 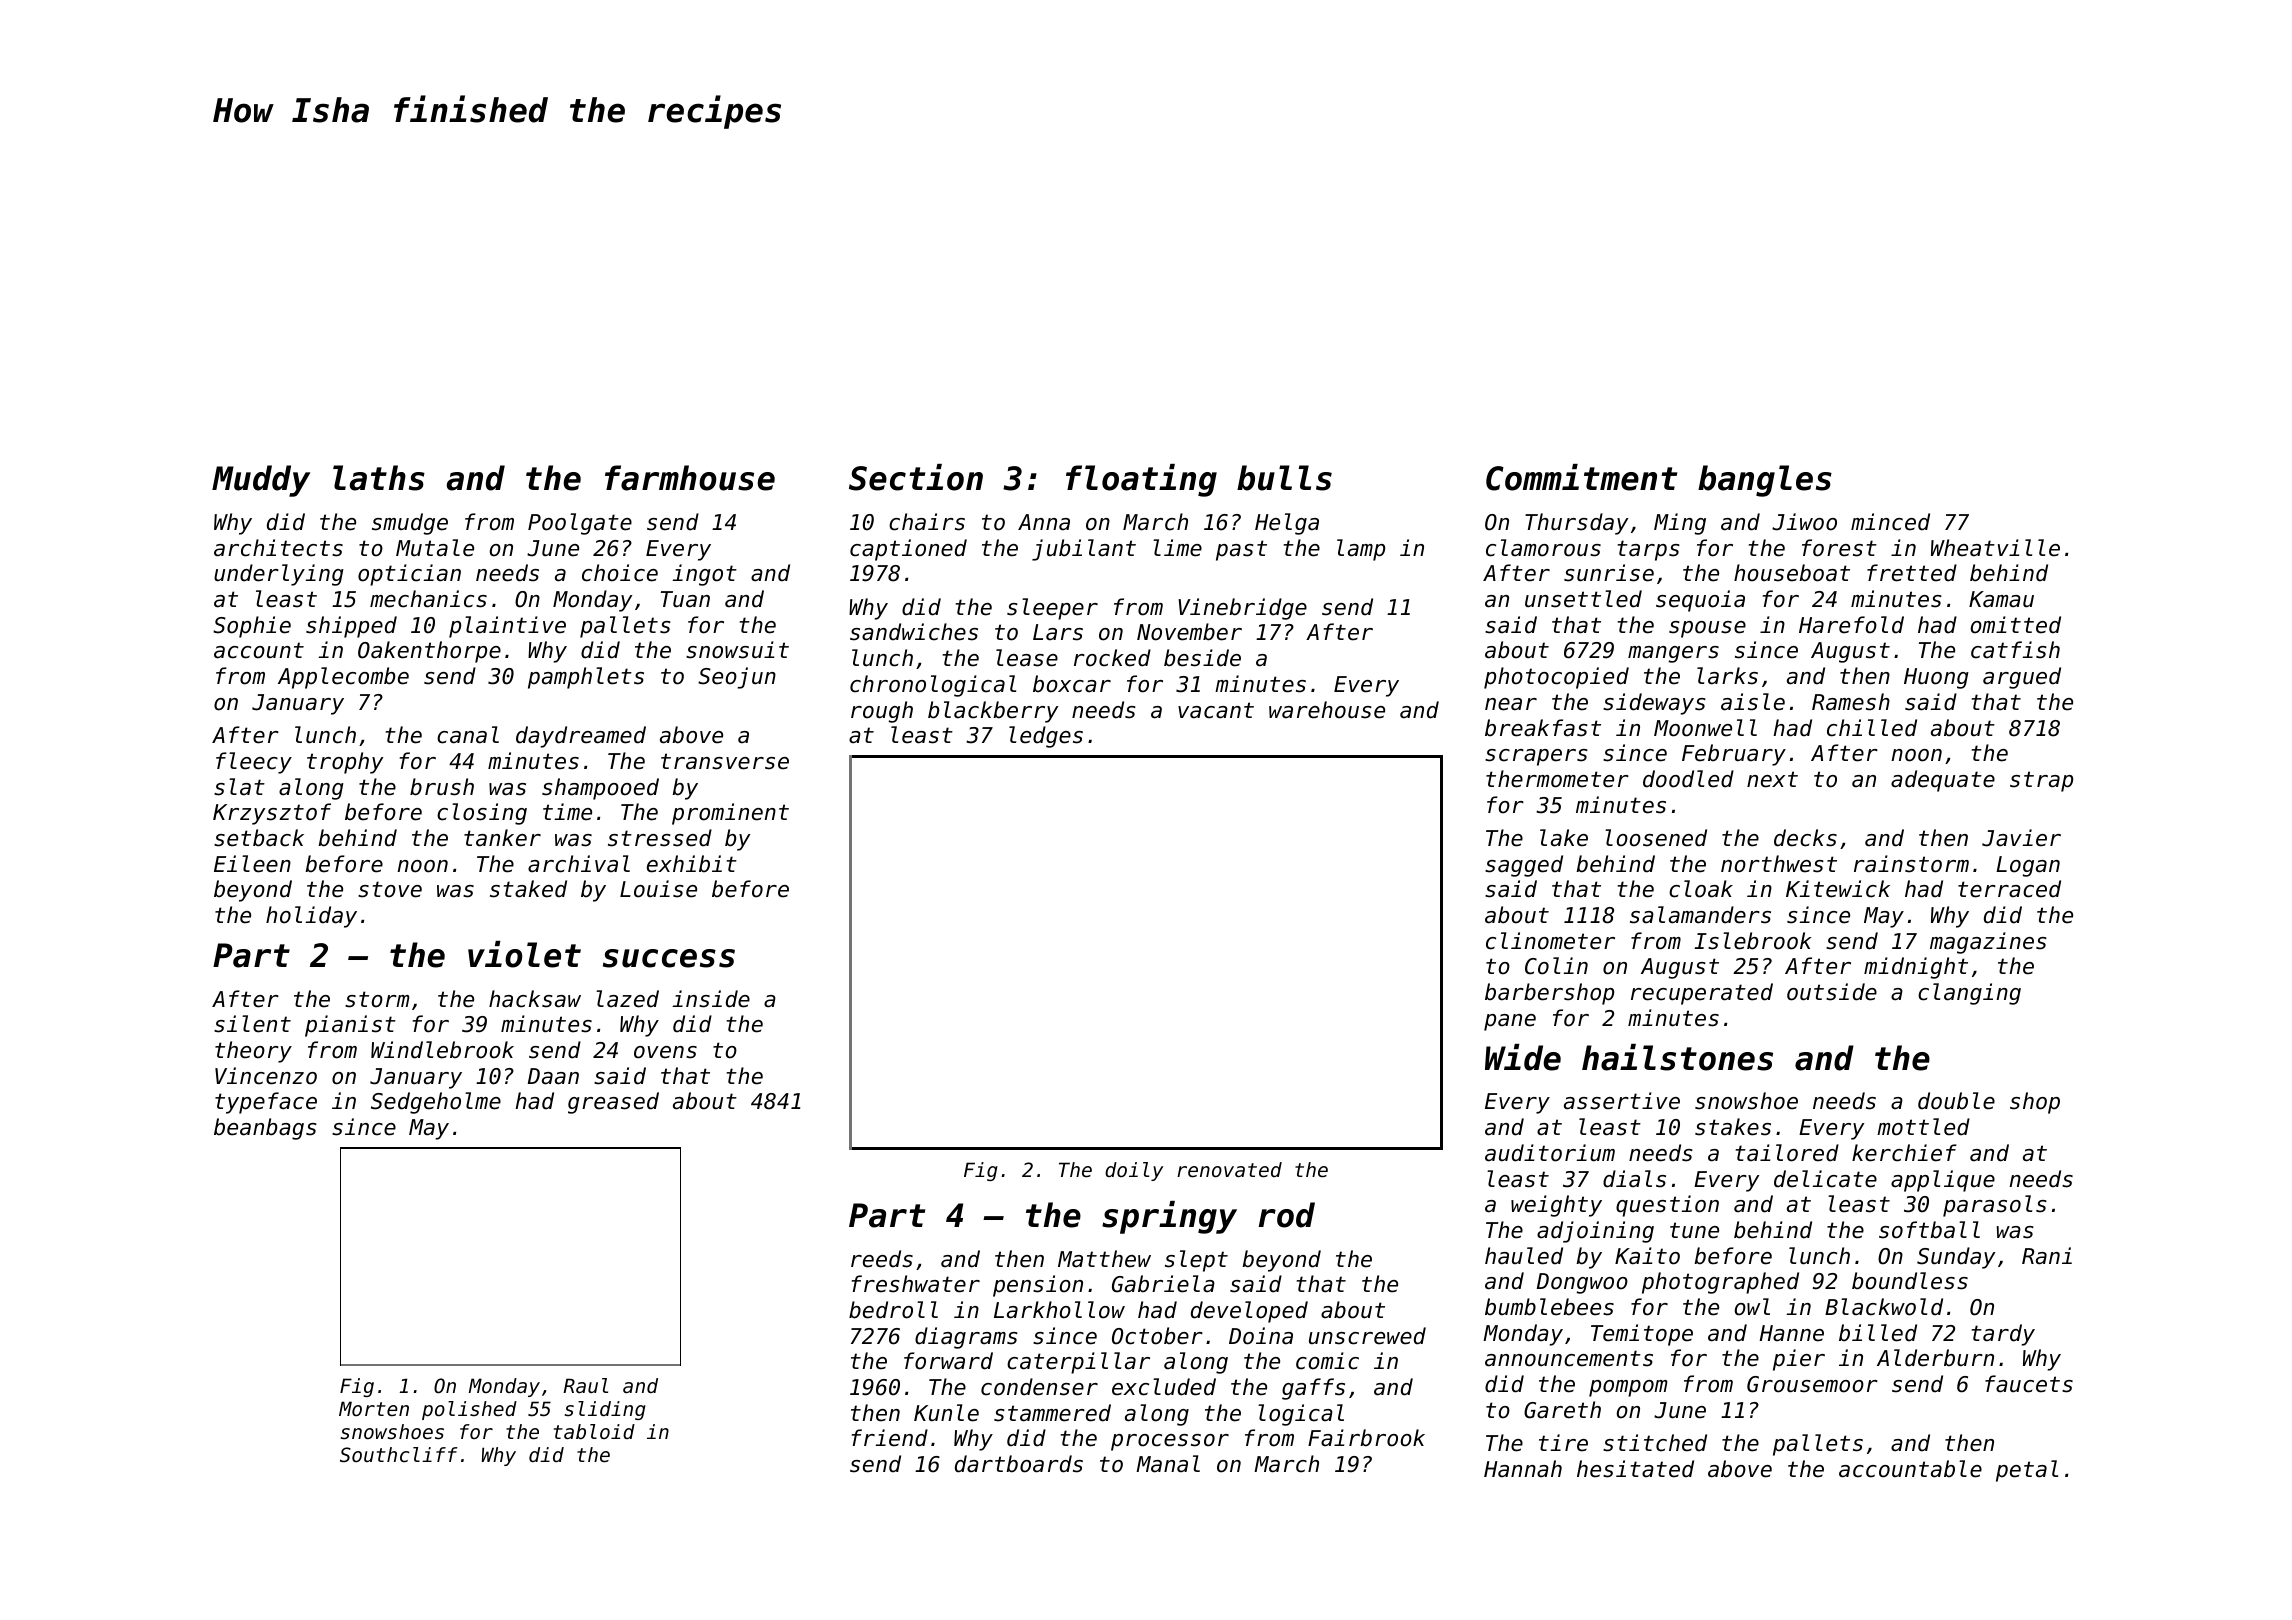 I want to click on bangles, so click(x=1765, y=481).
